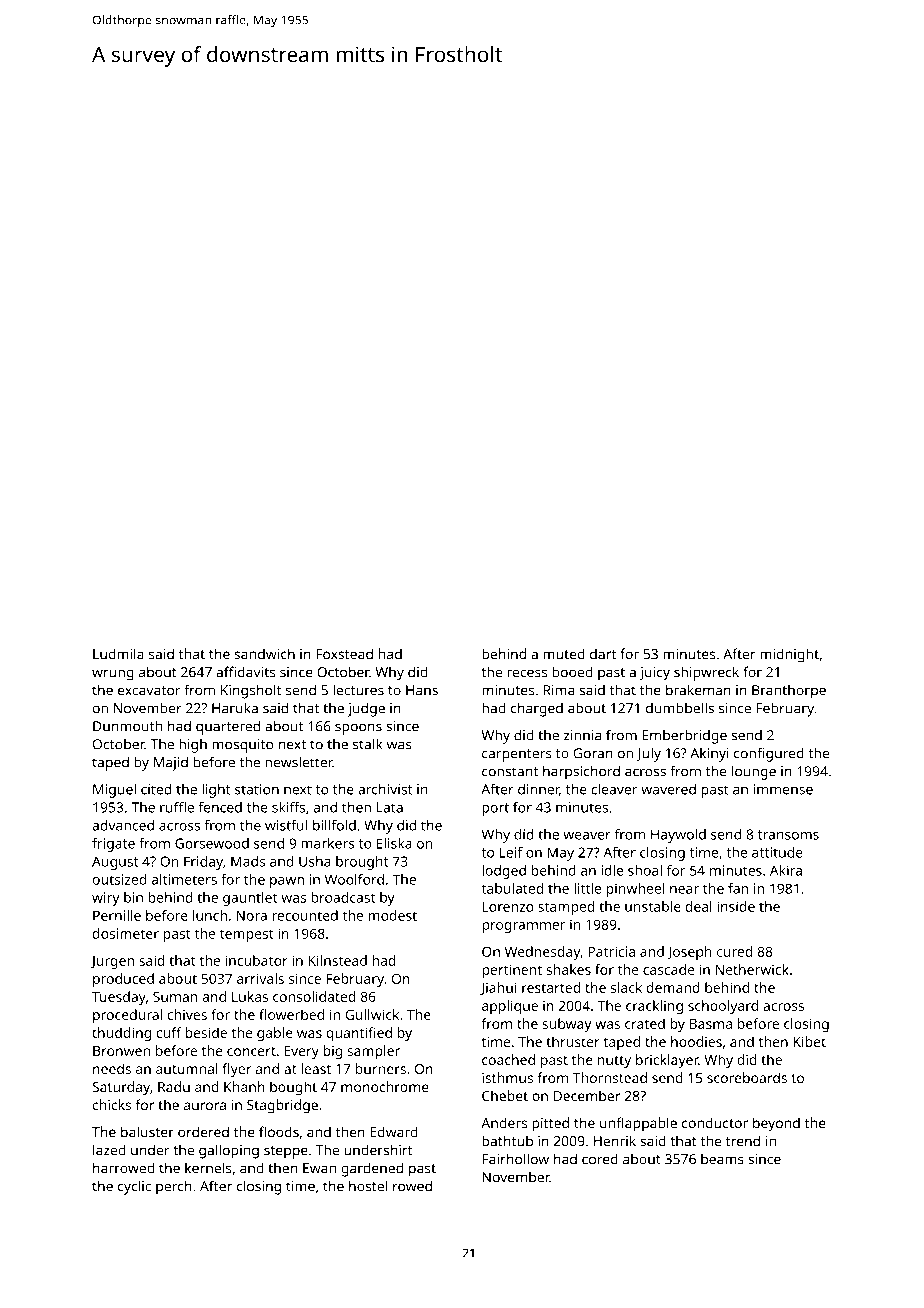 The width and height of the page is (924, 1308). Describe the element at coordinates (264, 654) in the page. I see `sandwich` at that location.
